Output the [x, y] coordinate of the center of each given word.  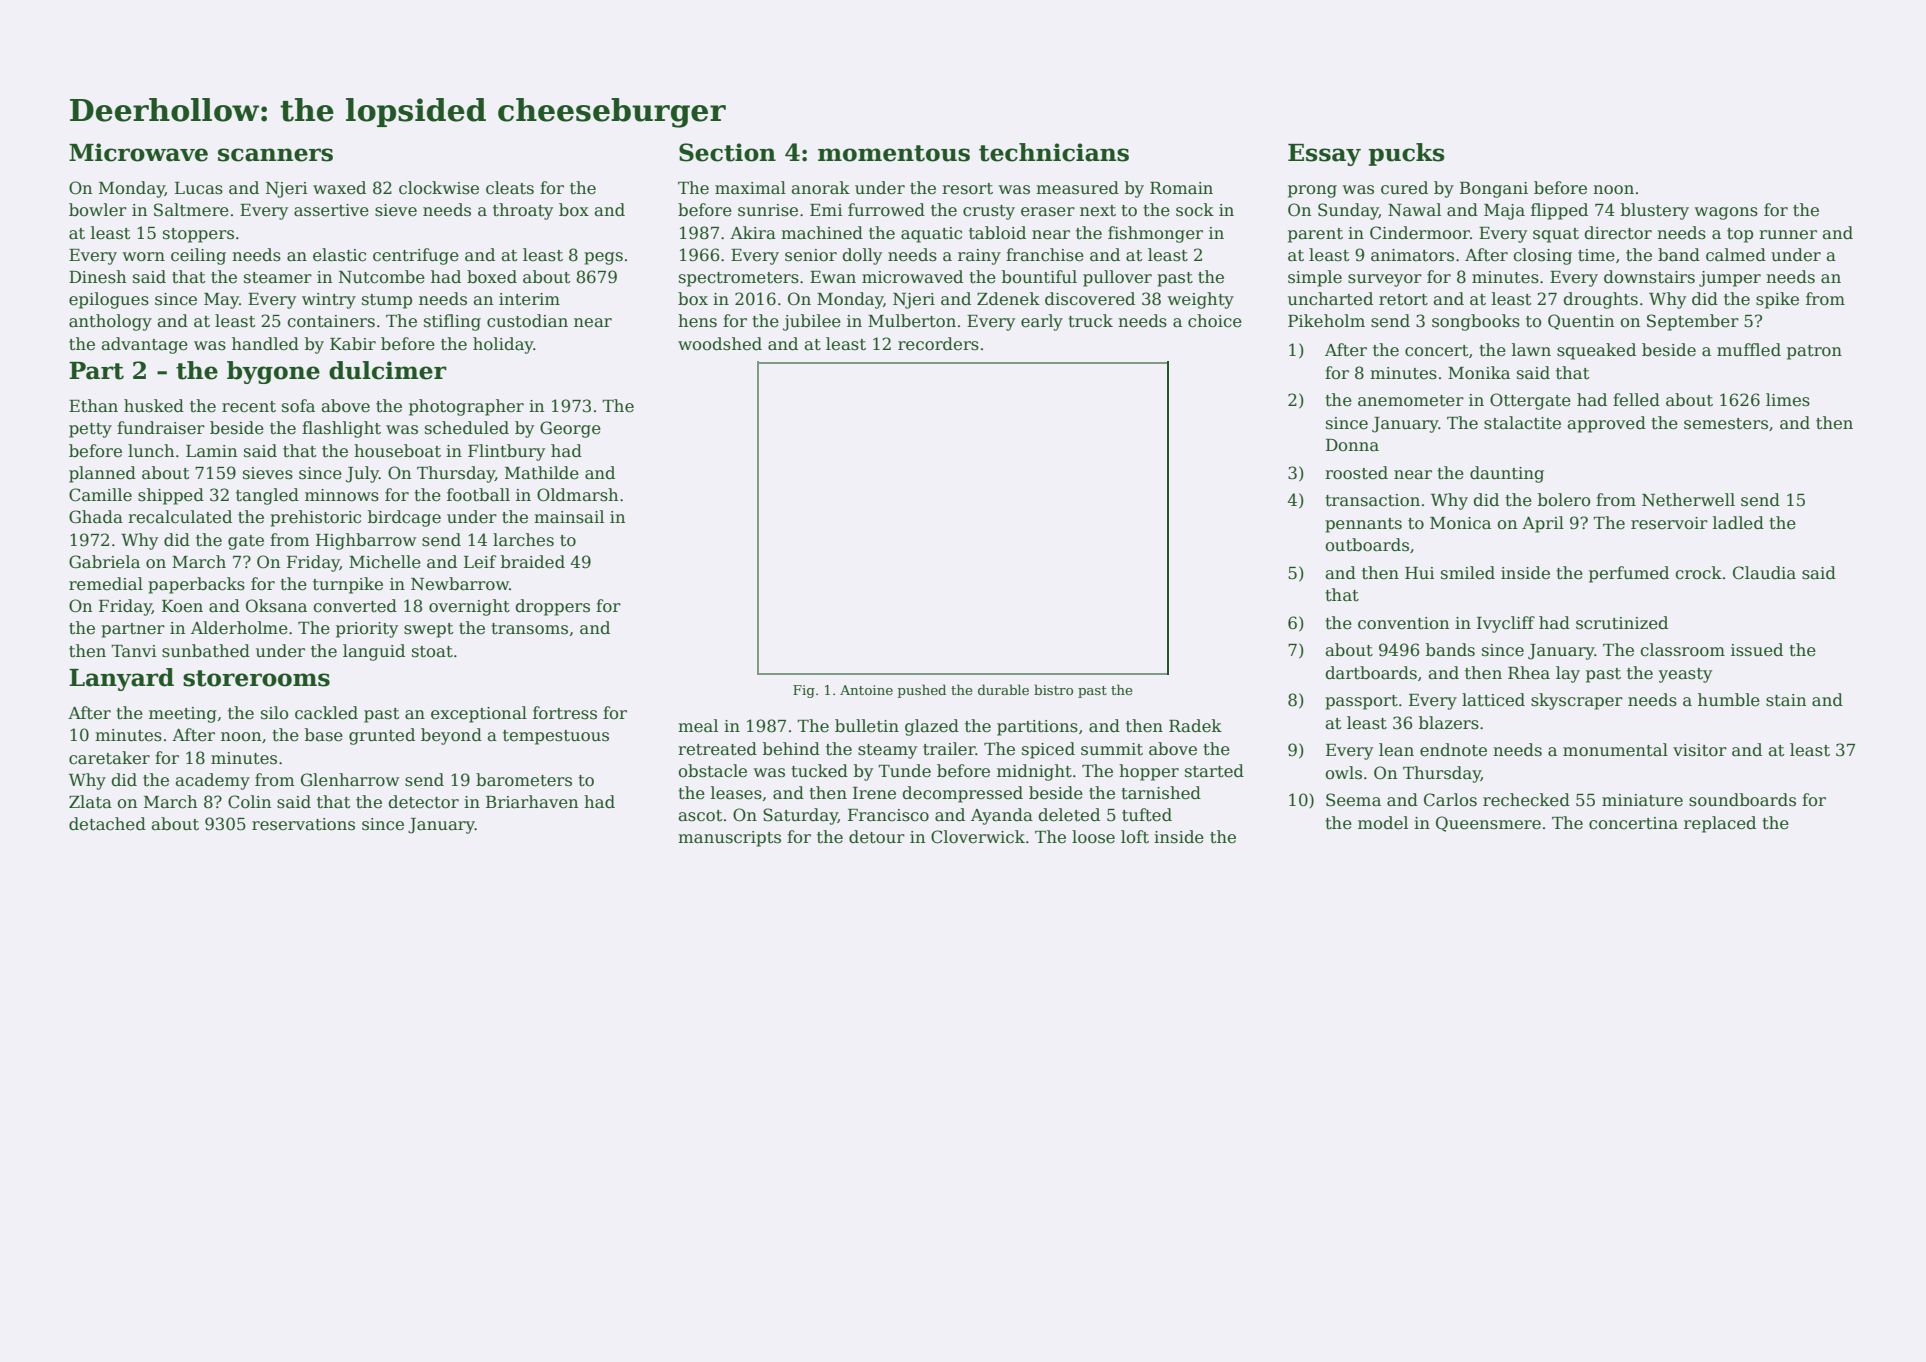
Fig [804, 691]
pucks [1407, 154]
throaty [523, 211]
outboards [1367, 545]
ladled [1738, 523]
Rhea [1529, 673]
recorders [938, 344]
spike [1777, 300]
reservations [303, 824]
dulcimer [388, 370]
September [1693, 322]
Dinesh [97, 277]
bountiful [1039, 277]
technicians [1054, 152]
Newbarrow [460, 584]
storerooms [256, 678]
